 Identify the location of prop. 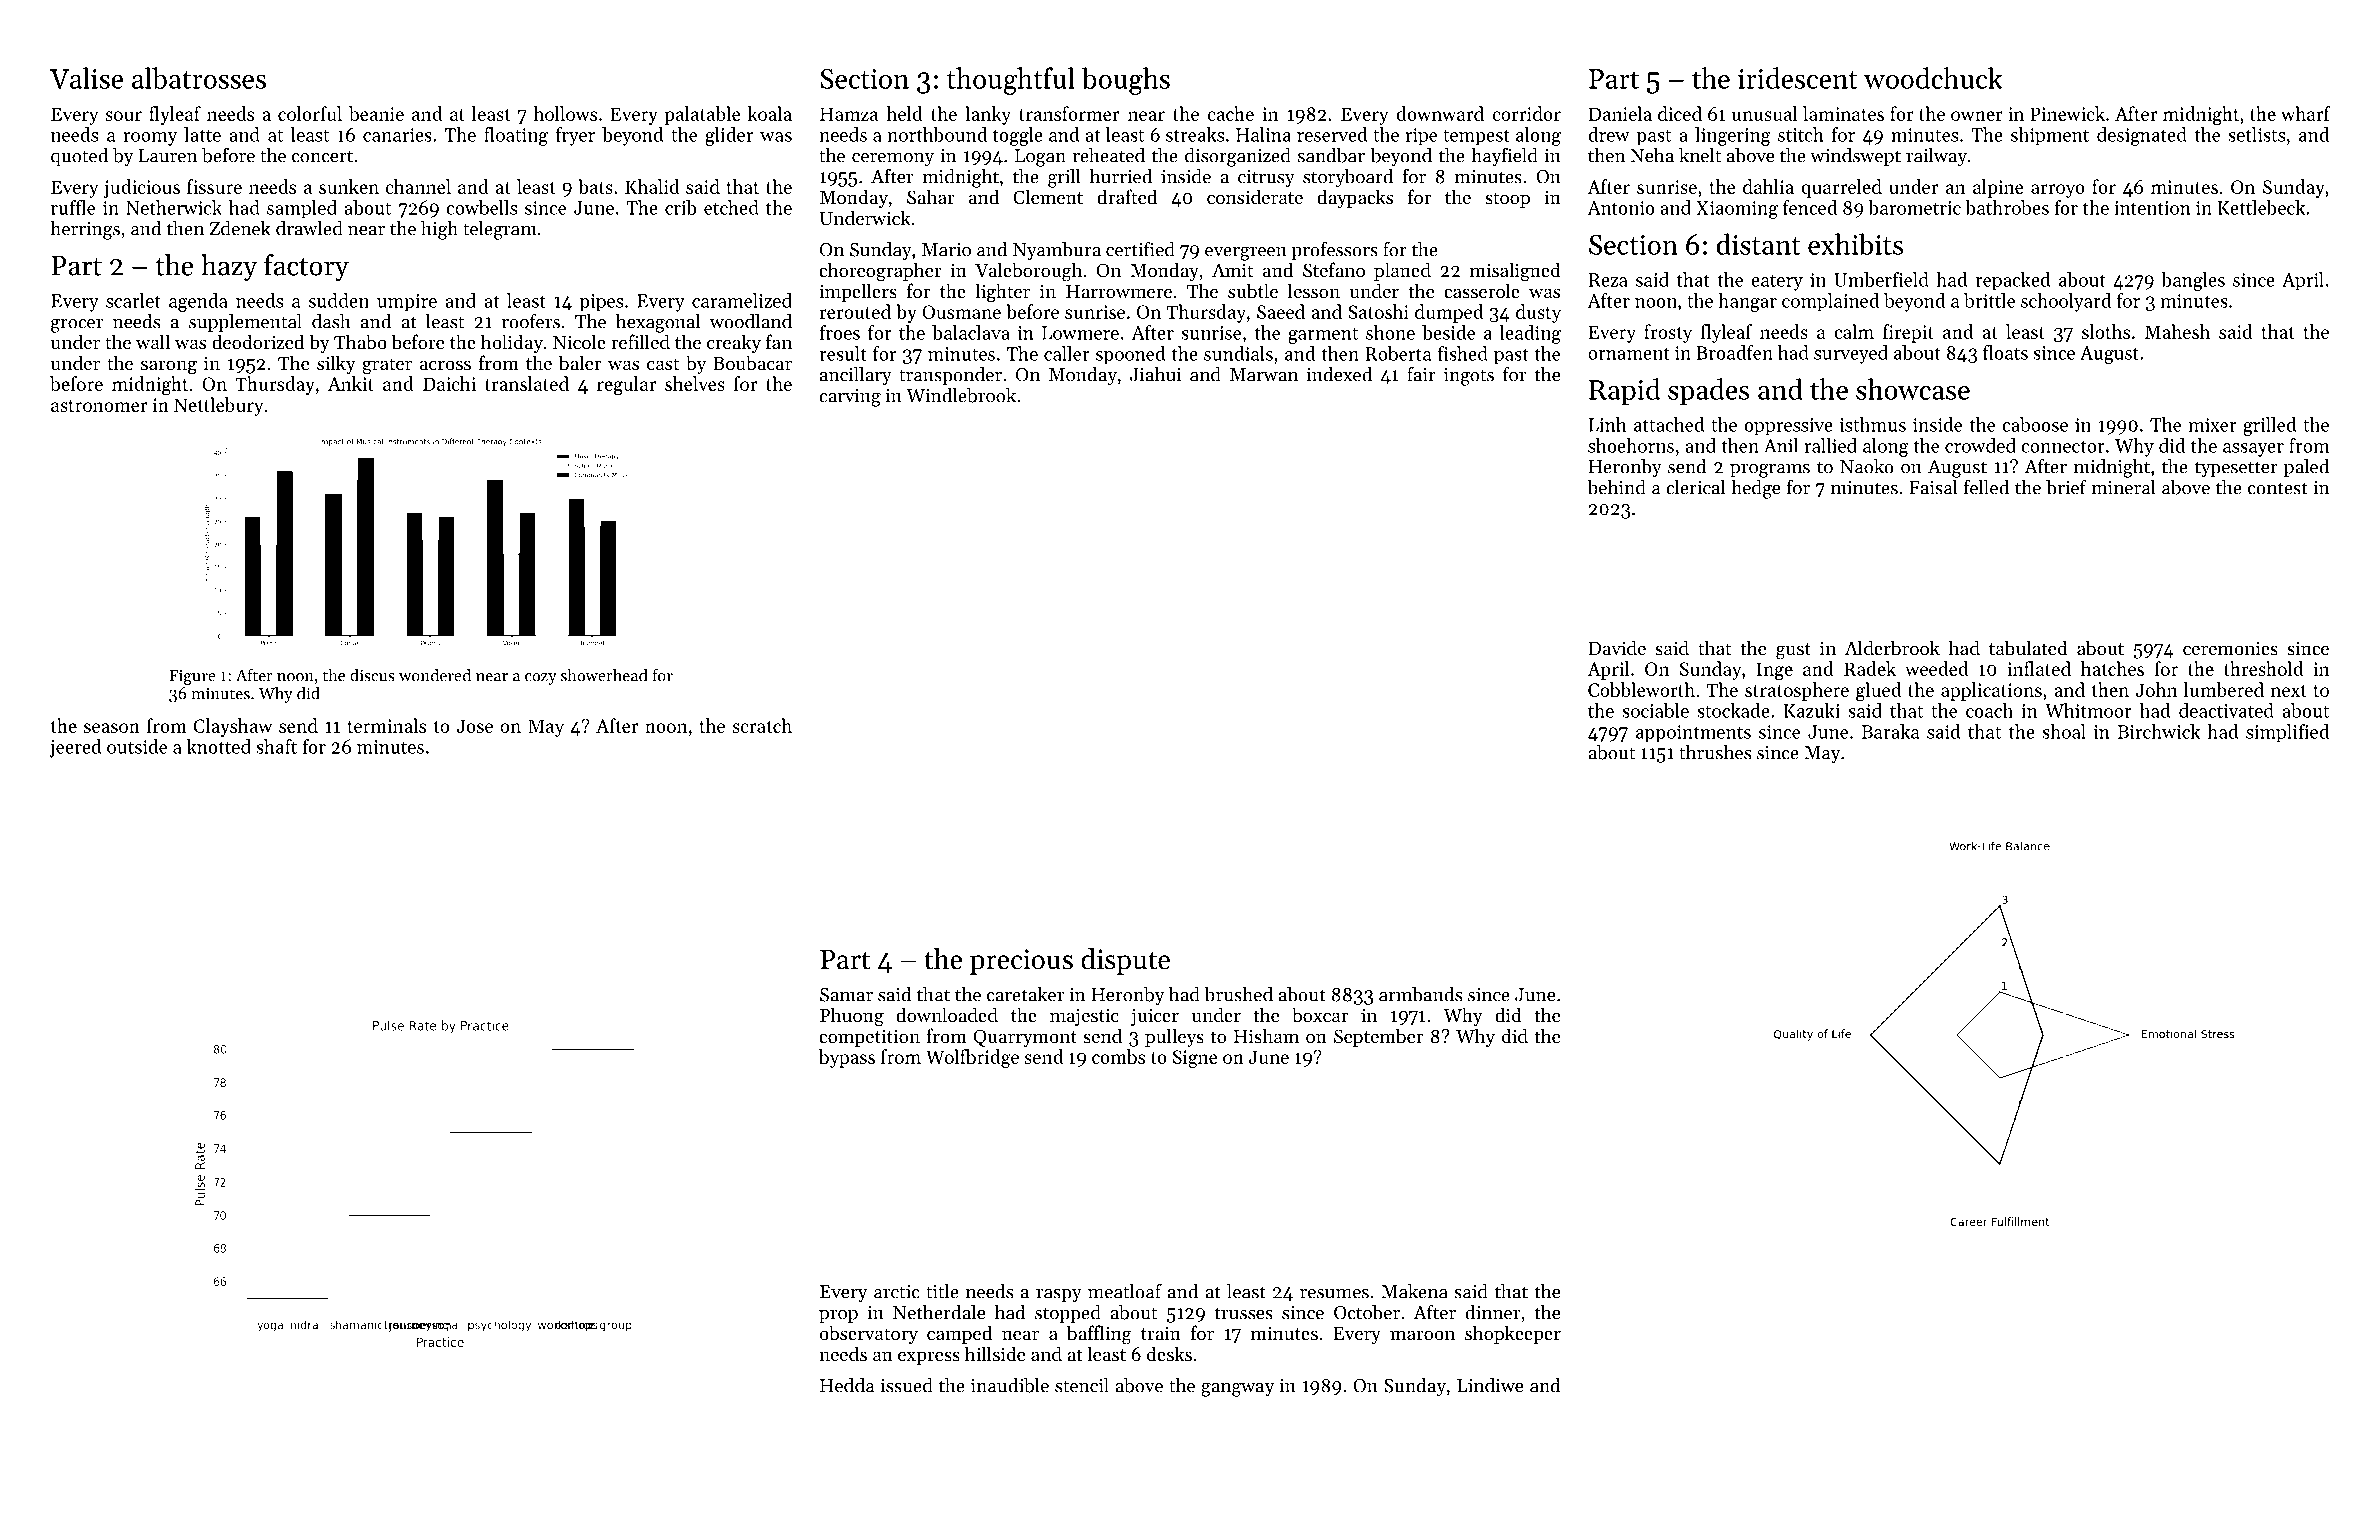
(838, 1316).
